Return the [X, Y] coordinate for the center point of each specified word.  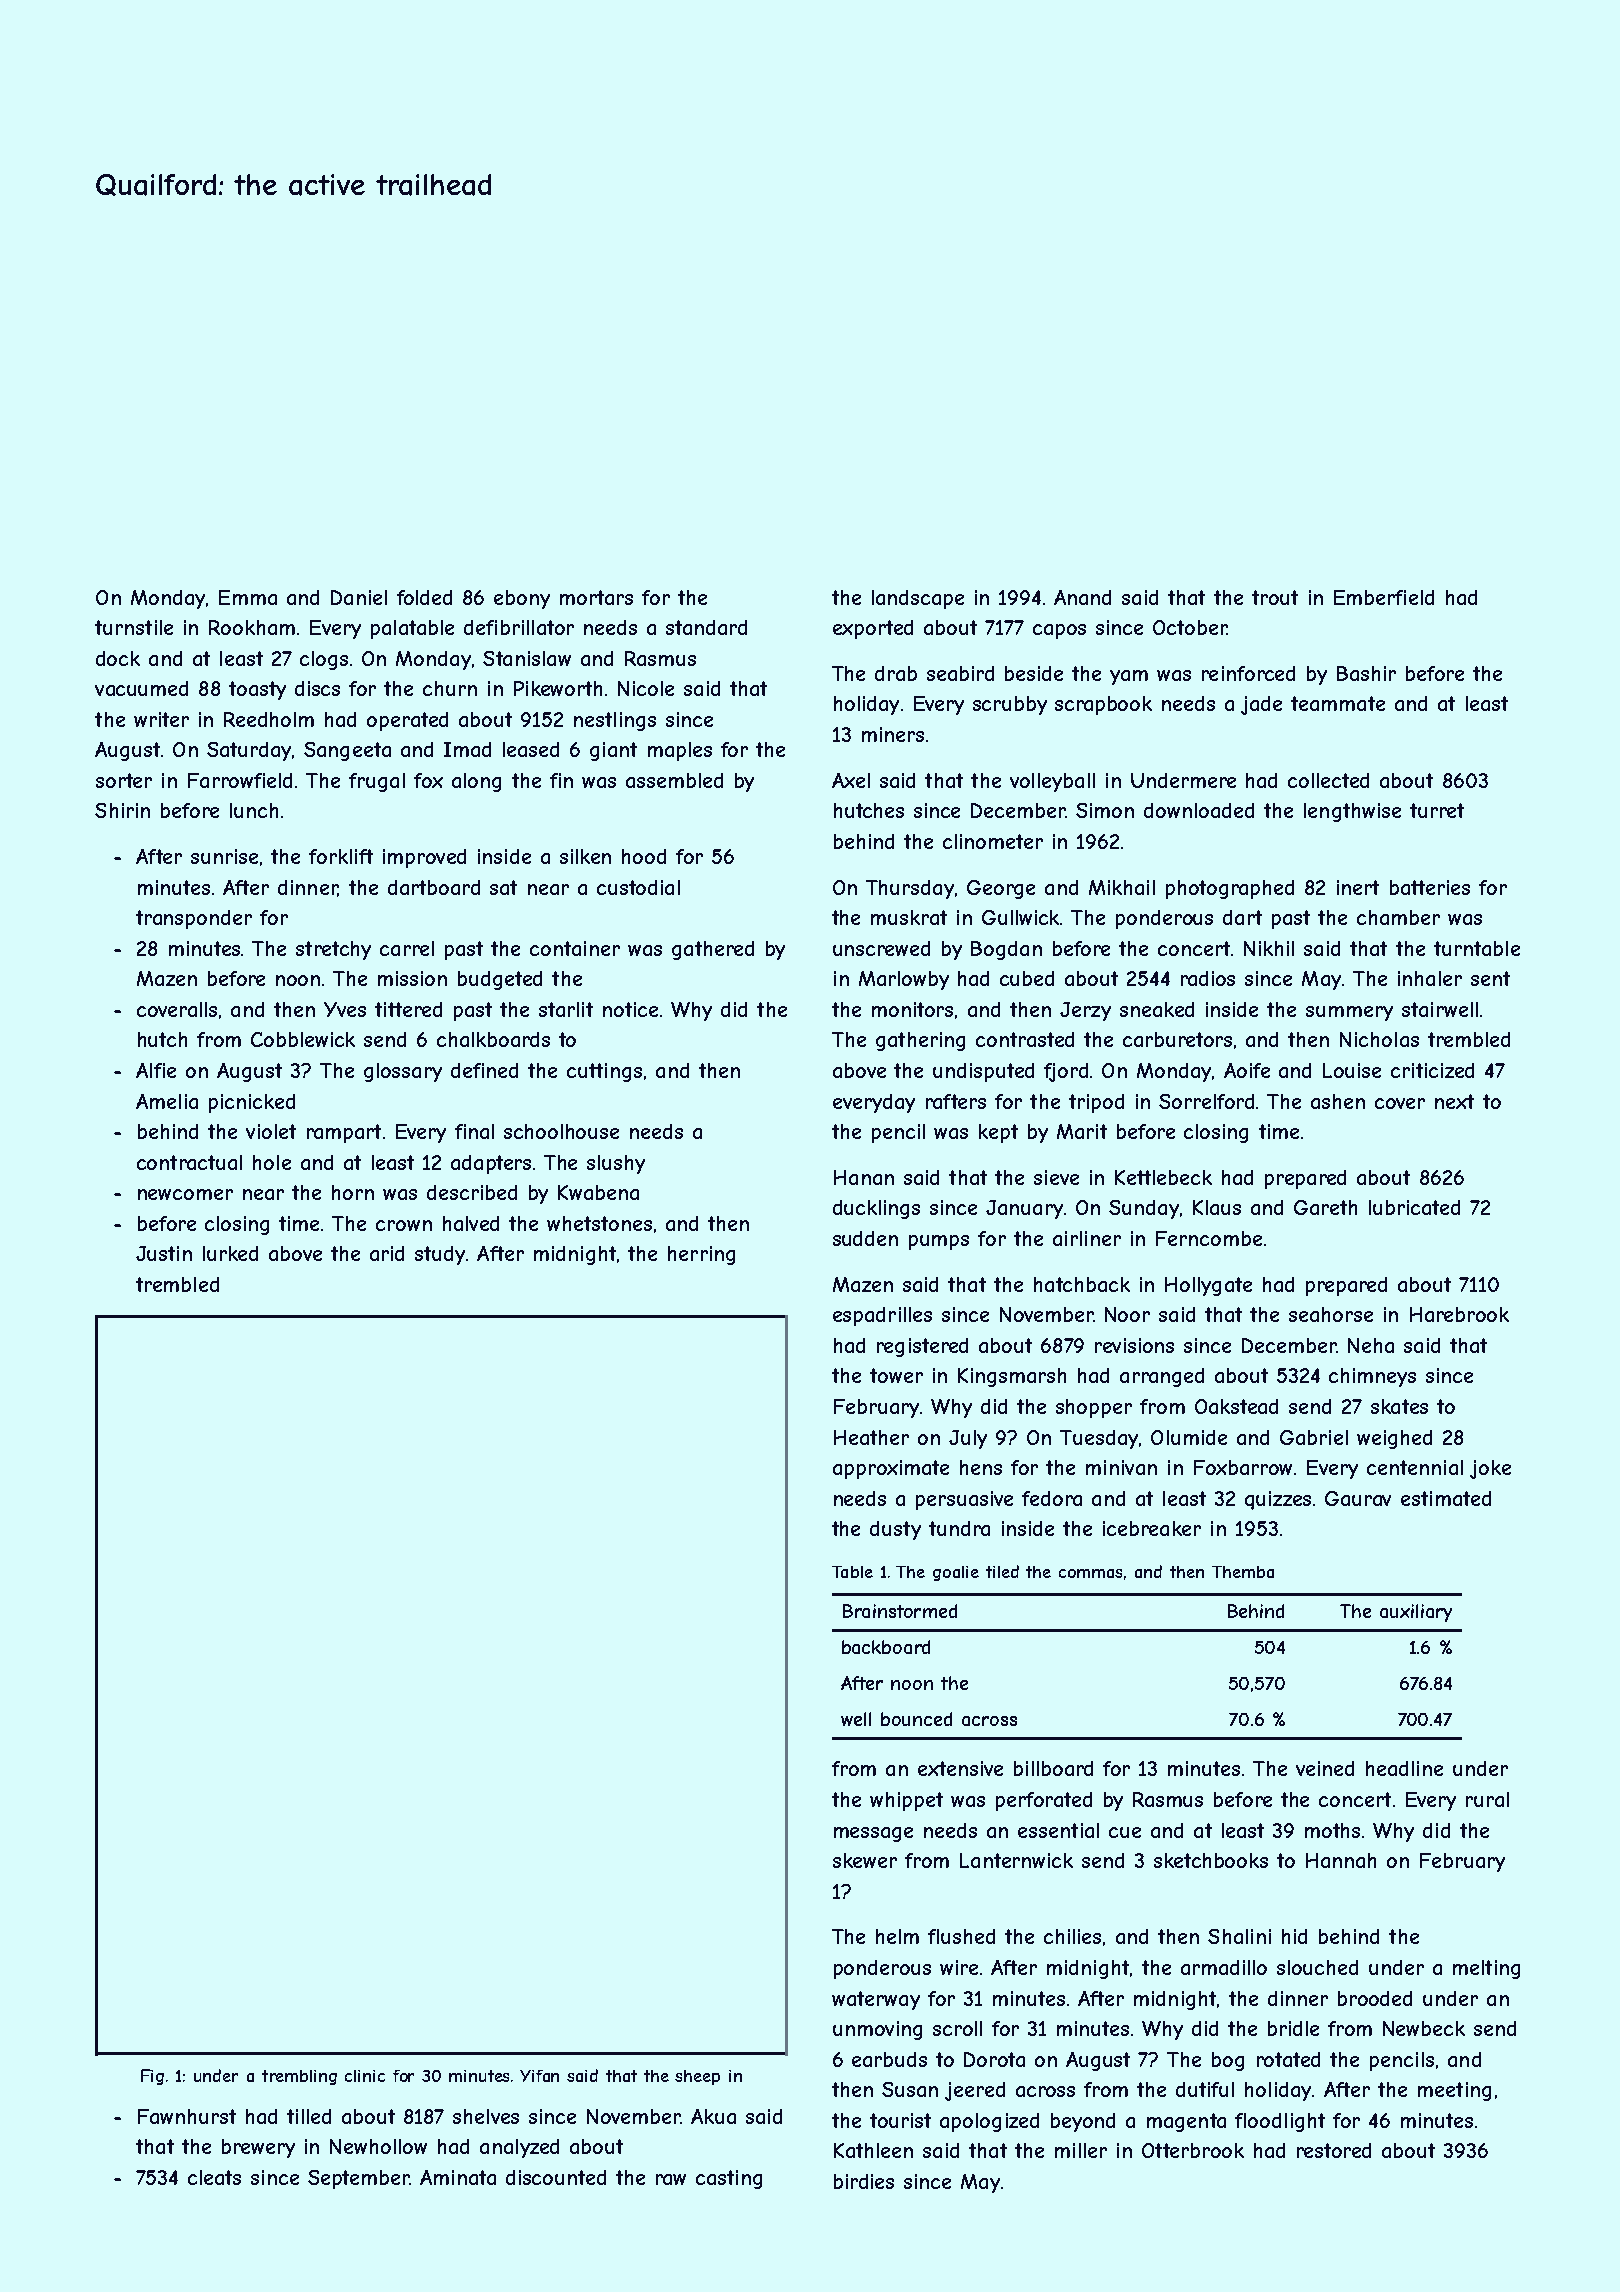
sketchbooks [1211, 1860]
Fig [152, 2077]
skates [1399, 1406]
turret [1437, 810]
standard [706, 627]
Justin [164, 1253]
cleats [214, 2177]
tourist [900, 2120]
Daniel [359, 597]
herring [701, 1255]
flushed [961, 1936]
